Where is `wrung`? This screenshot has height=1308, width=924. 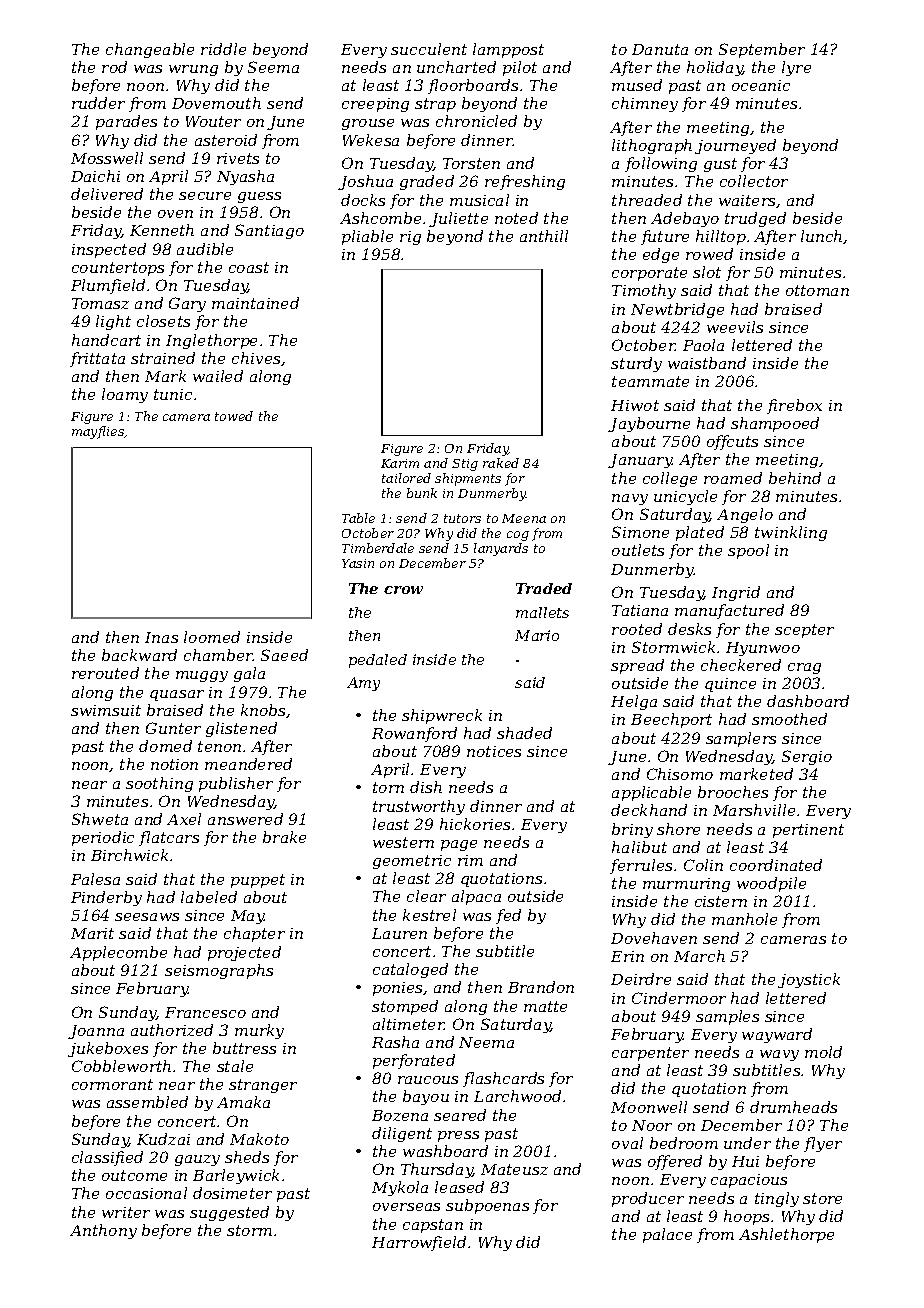 wrung is located at coordinates (193, 70).
